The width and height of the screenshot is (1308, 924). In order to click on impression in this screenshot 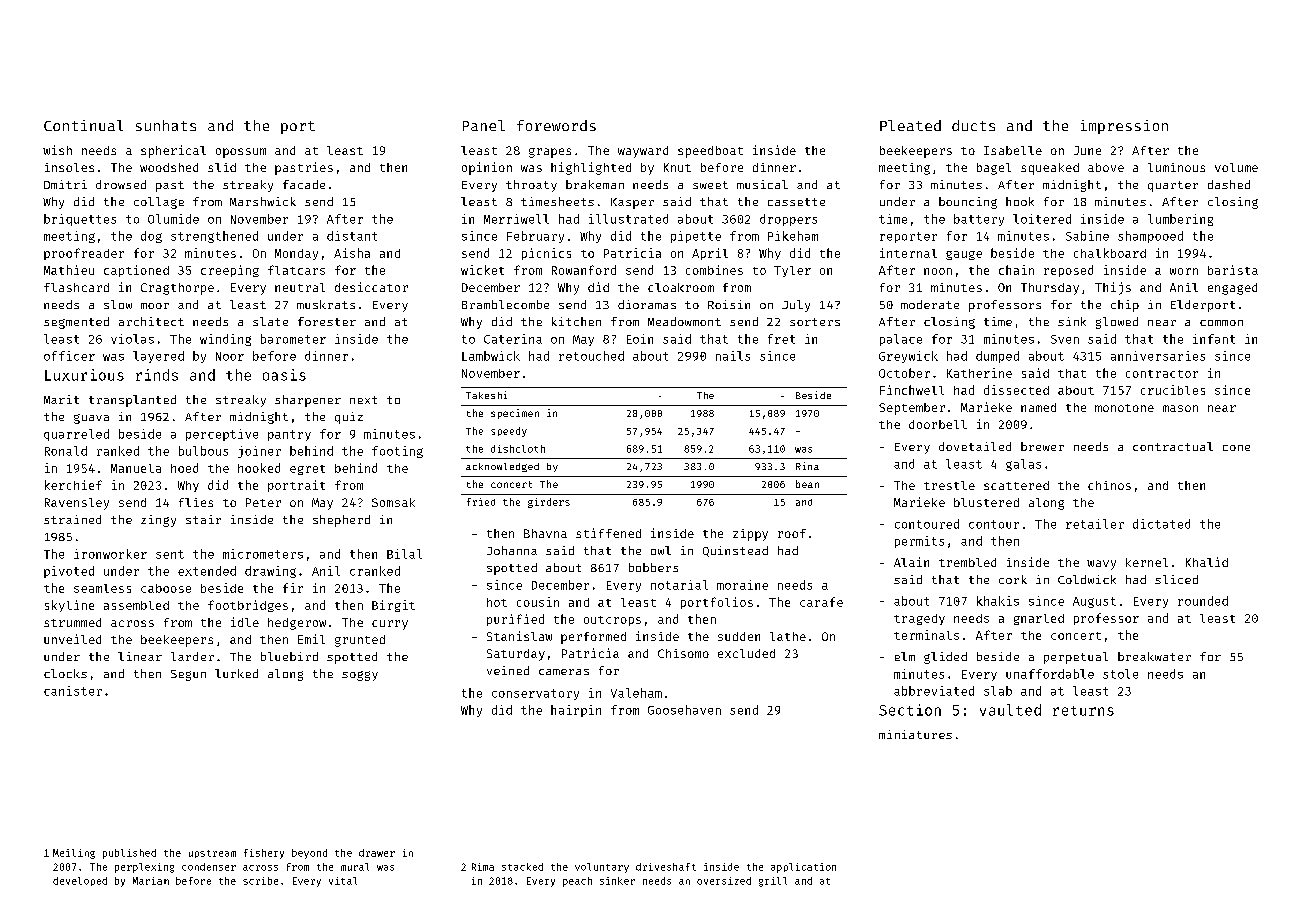, I will do `click(1124, 127)`.
